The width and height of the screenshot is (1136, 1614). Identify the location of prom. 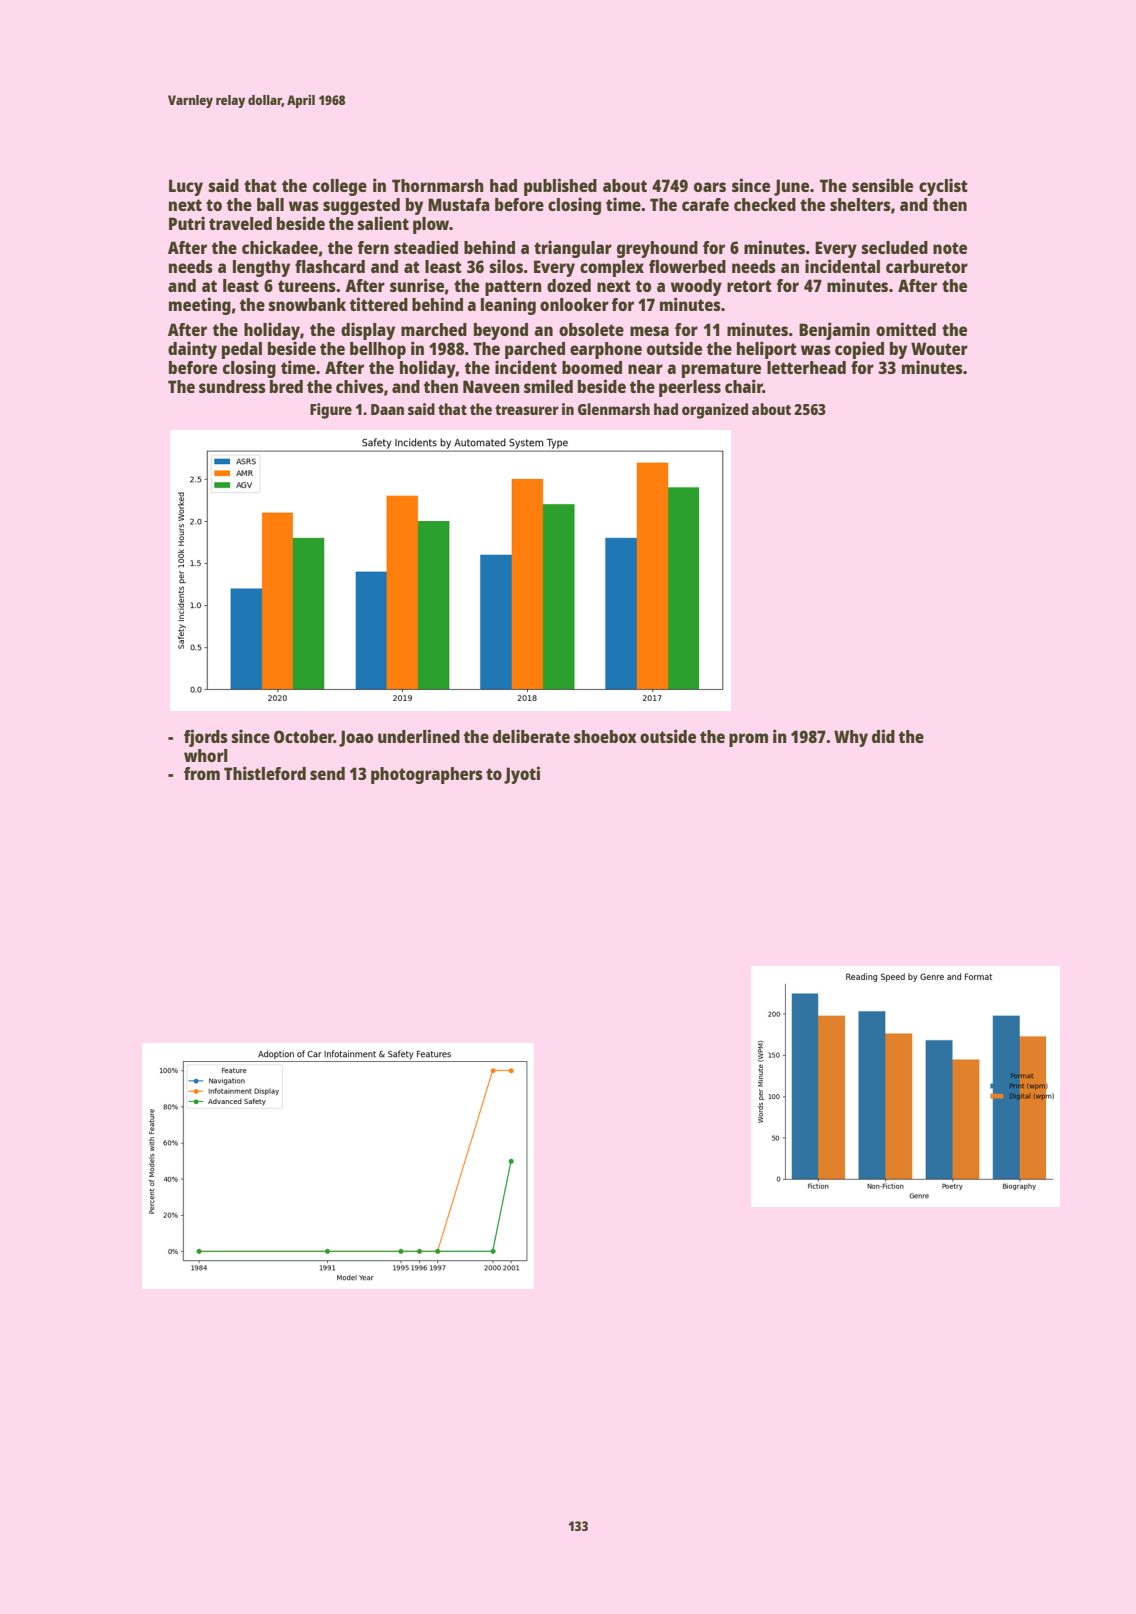
(748, 740).
